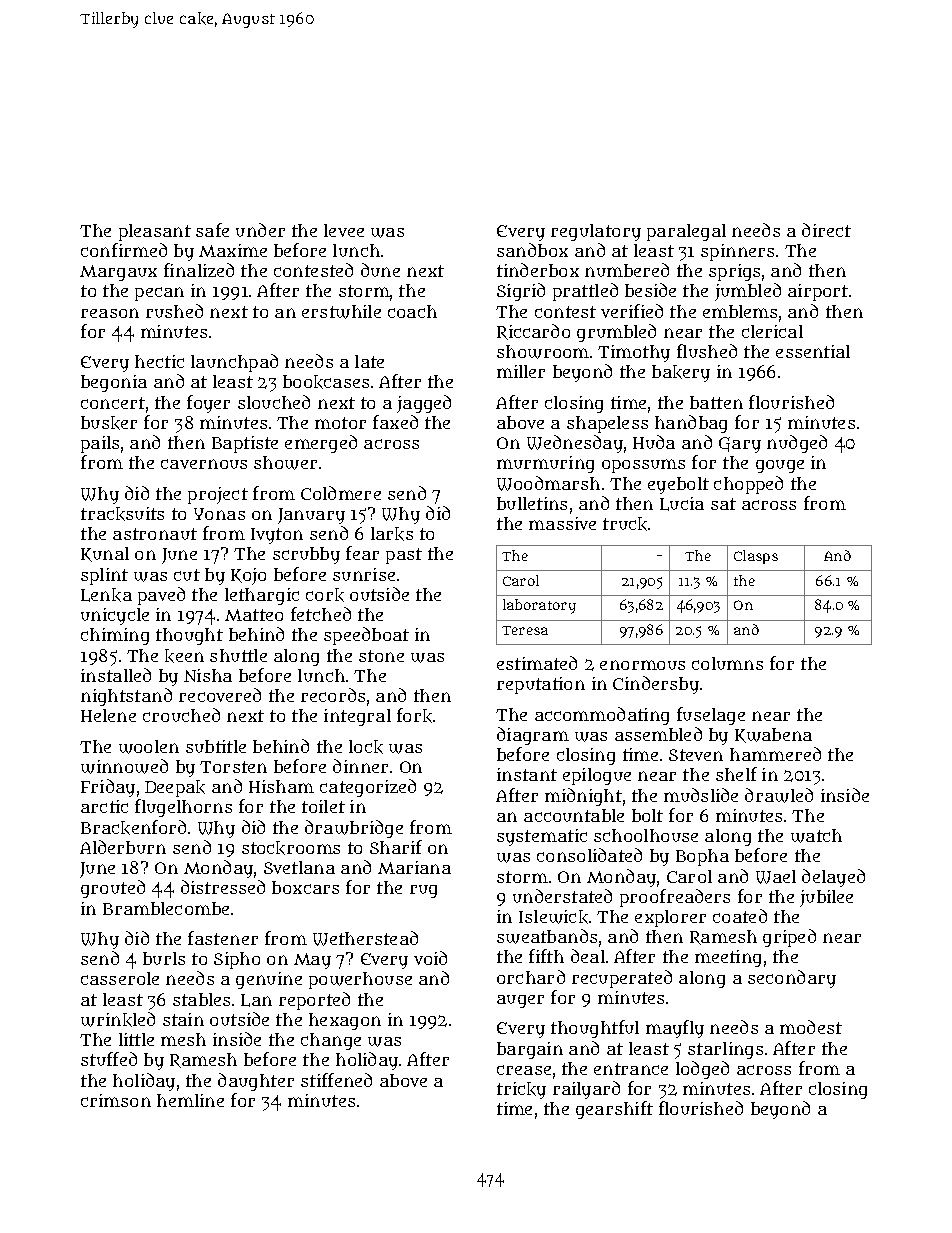 The image size is (952, 1233). What do you see at coordinates (776, 877) in the screenshot?
I see `Wael` at bounding box center [776, 877].
